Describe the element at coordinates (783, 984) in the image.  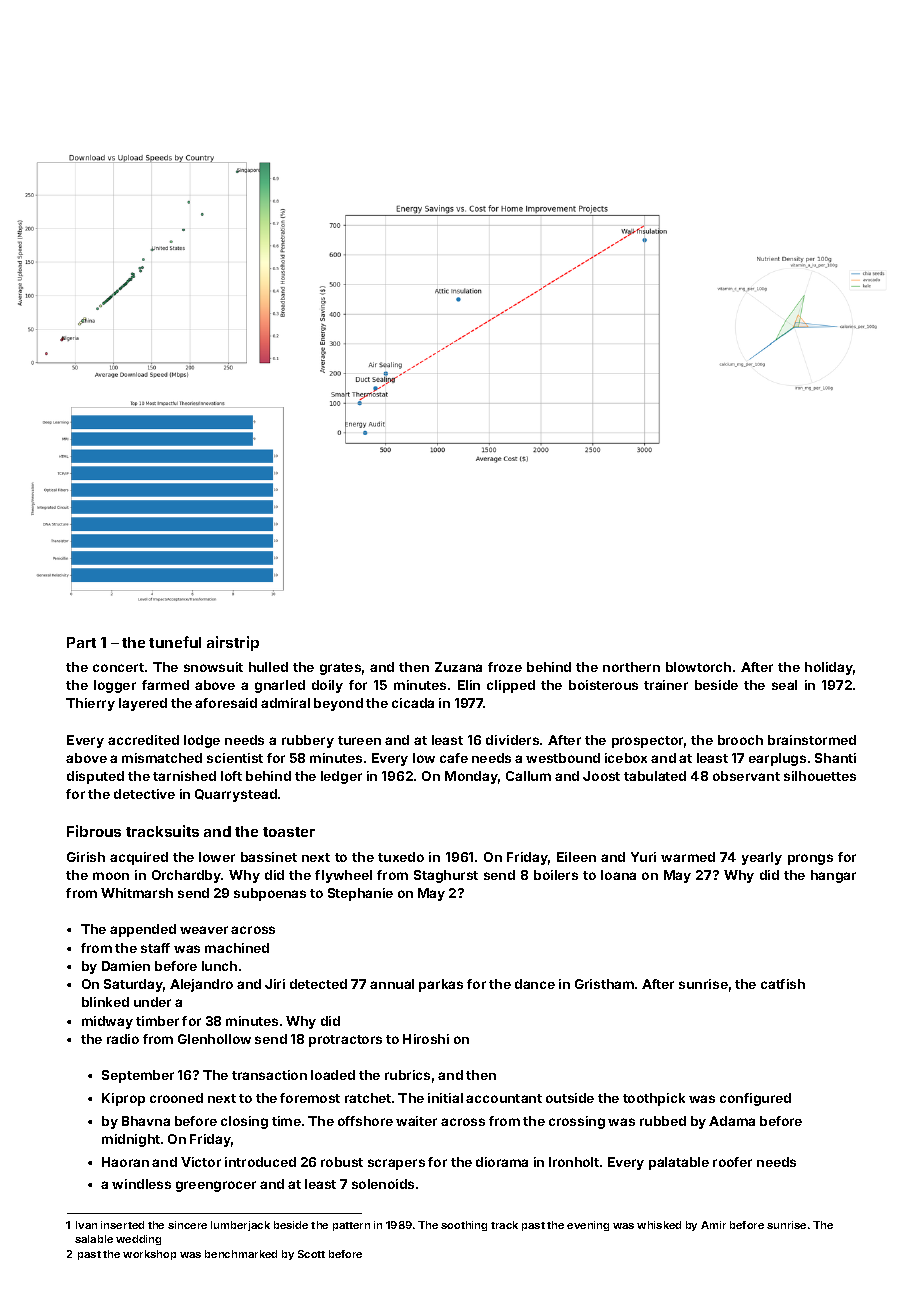
I see `catfish` at that location.
